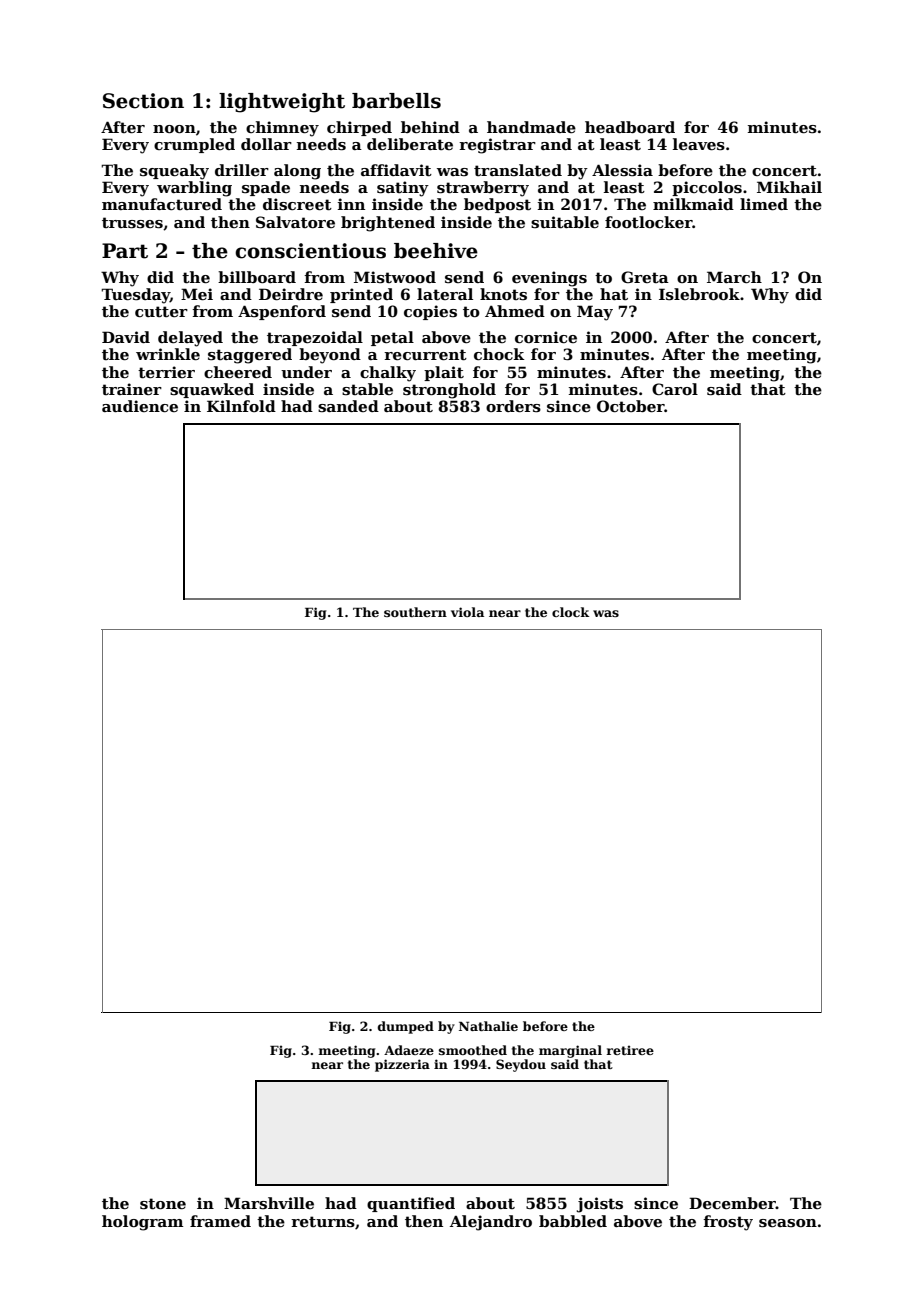 The height and width of the document is (1314, 924). I want to click on lightweight, so click(282, 103).
